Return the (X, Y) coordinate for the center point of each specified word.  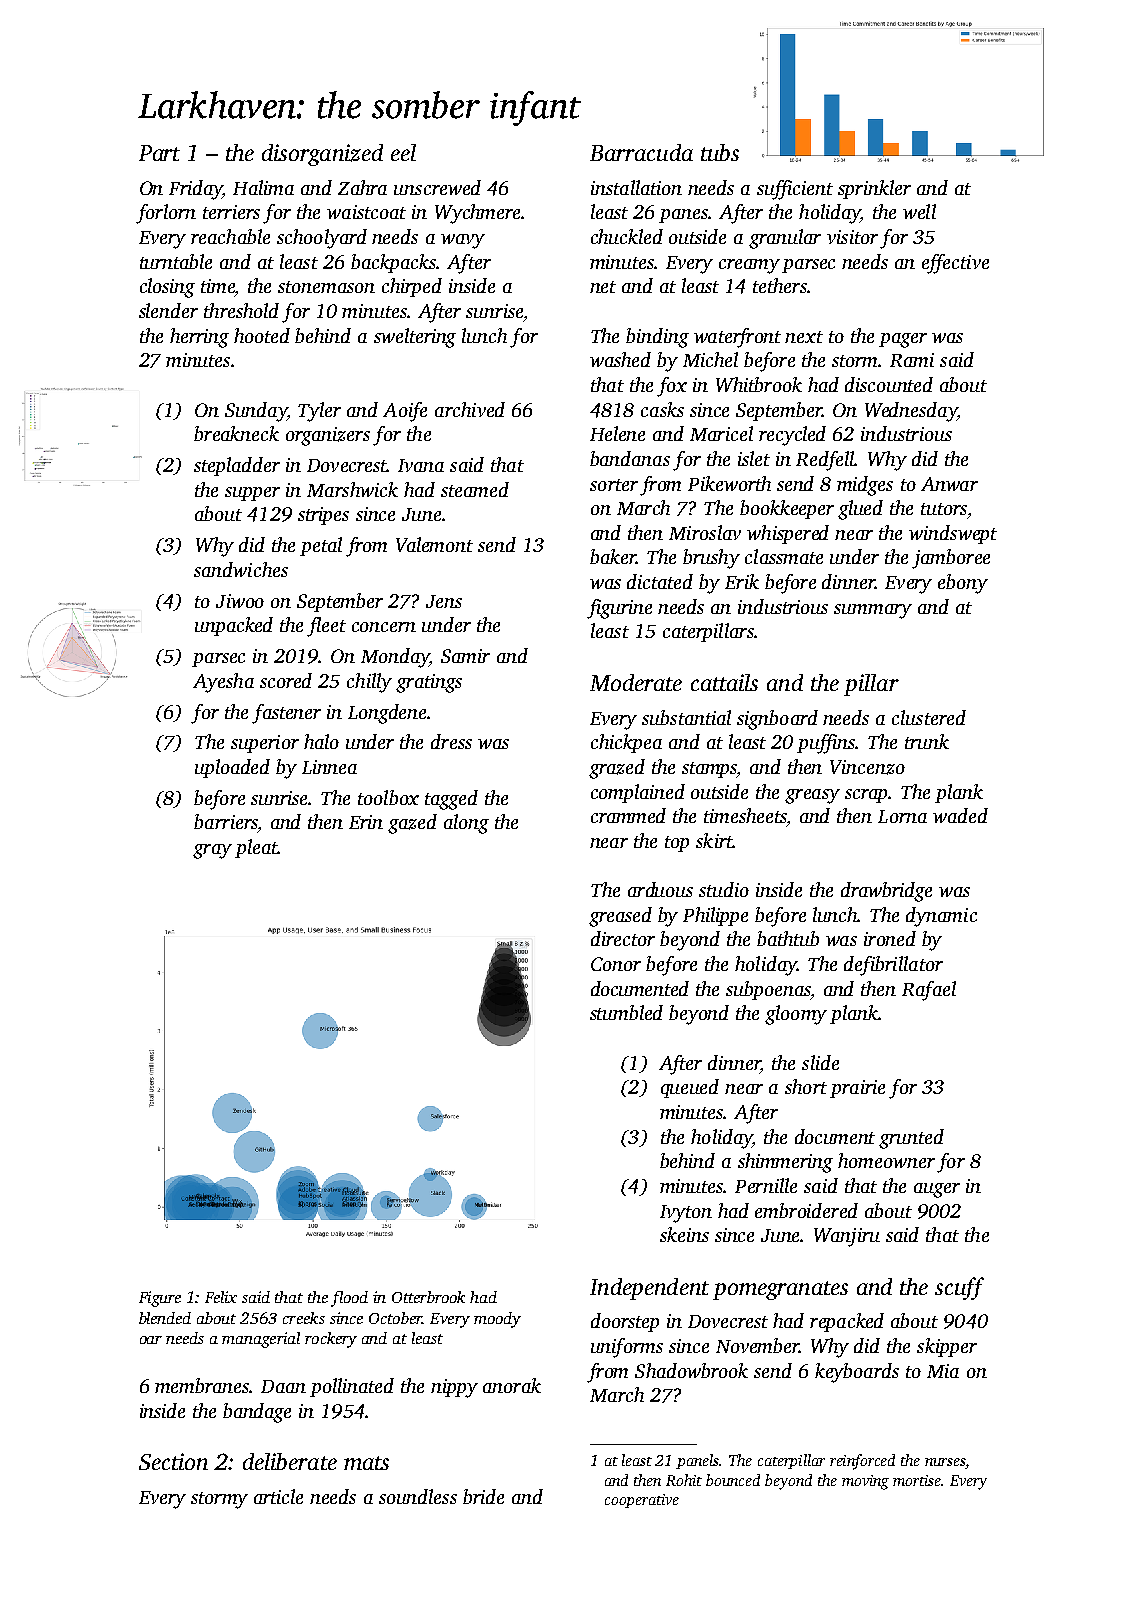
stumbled (626, 1012)
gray (212, 851)
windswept (953, 534)
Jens (444, 601)
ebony (963, 584)
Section (173, 1461)
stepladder (237, 466)
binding (657, 338)
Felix (221, 1297)
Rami (912, 360)
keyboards (857, 1373)
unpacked (234, 626)
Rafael (929, 991)
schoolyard (322, 239)
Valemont (434, 544)
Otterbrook (428, 1297)
